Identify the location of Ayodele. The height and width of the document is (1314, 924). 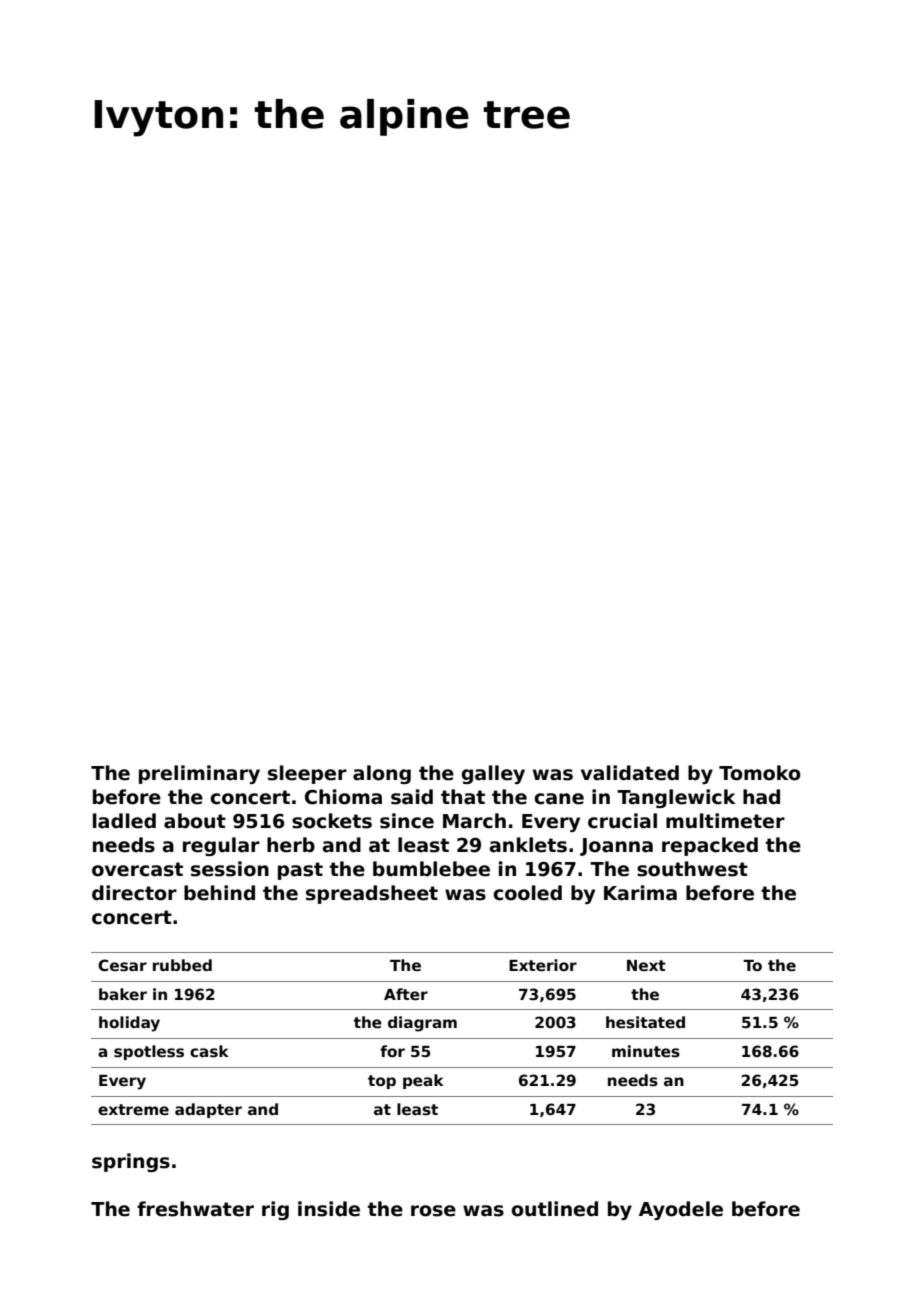
(681, 1210).
